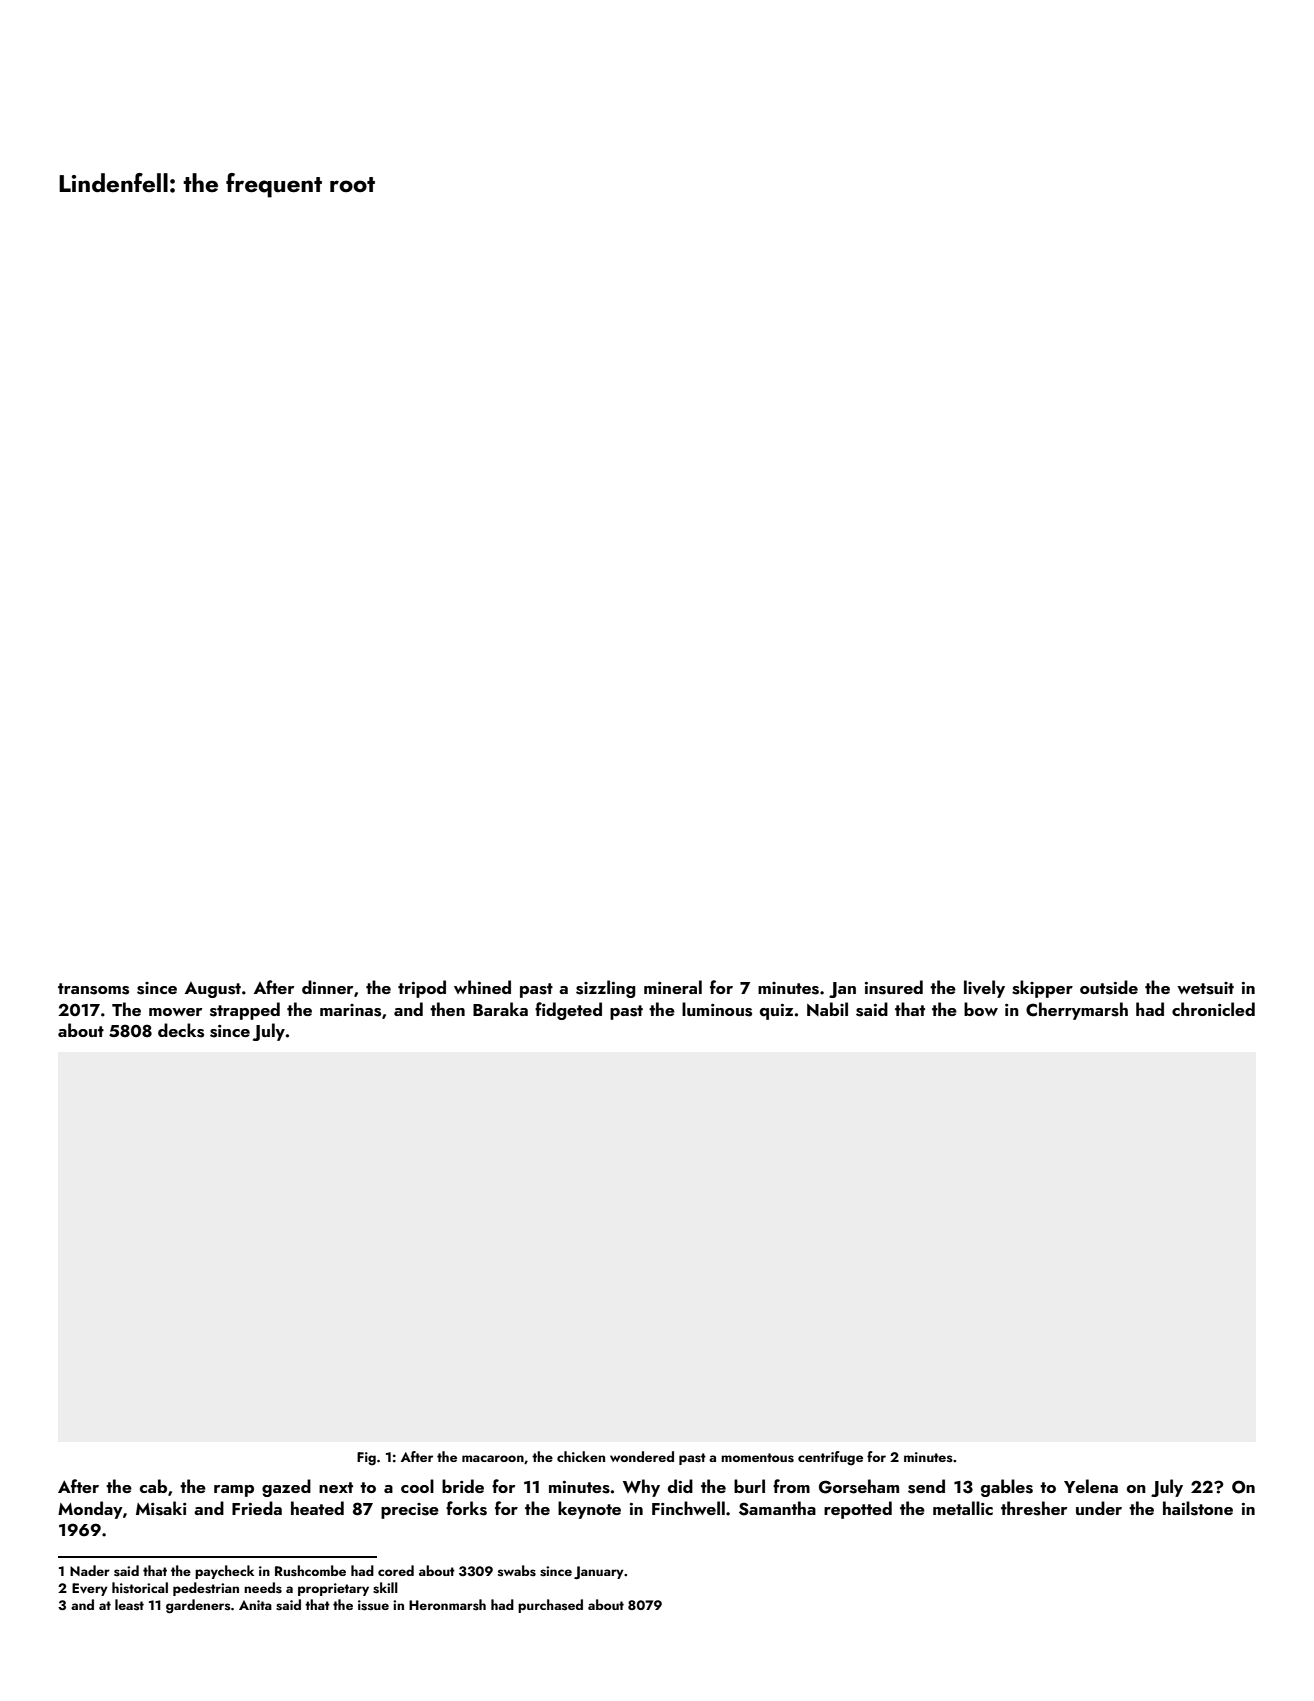  I want to click on macaroon, so click(493, 1458).
